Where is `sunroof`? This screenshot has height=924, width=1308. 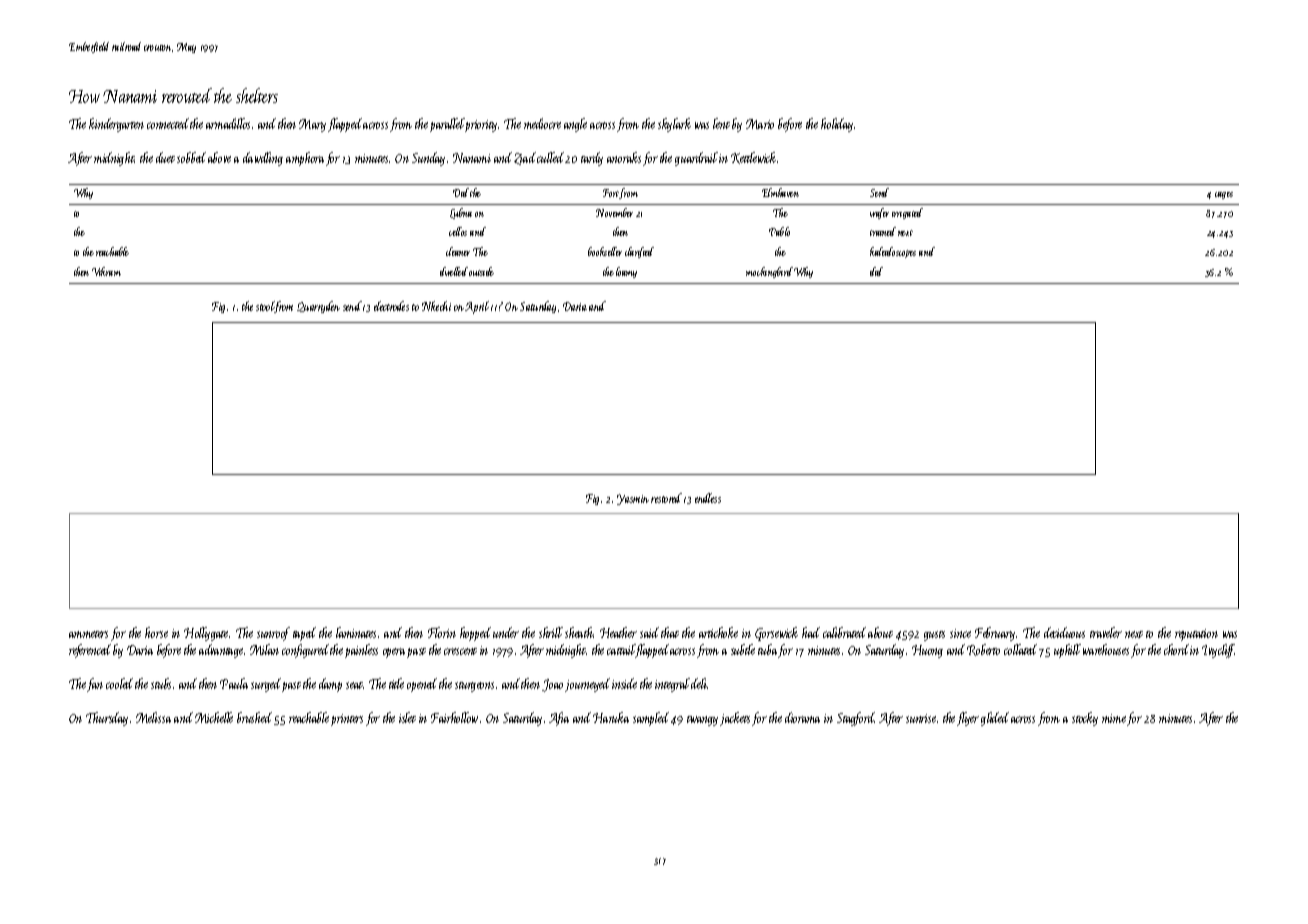
sunroof is located at coordinates (273, 634).
